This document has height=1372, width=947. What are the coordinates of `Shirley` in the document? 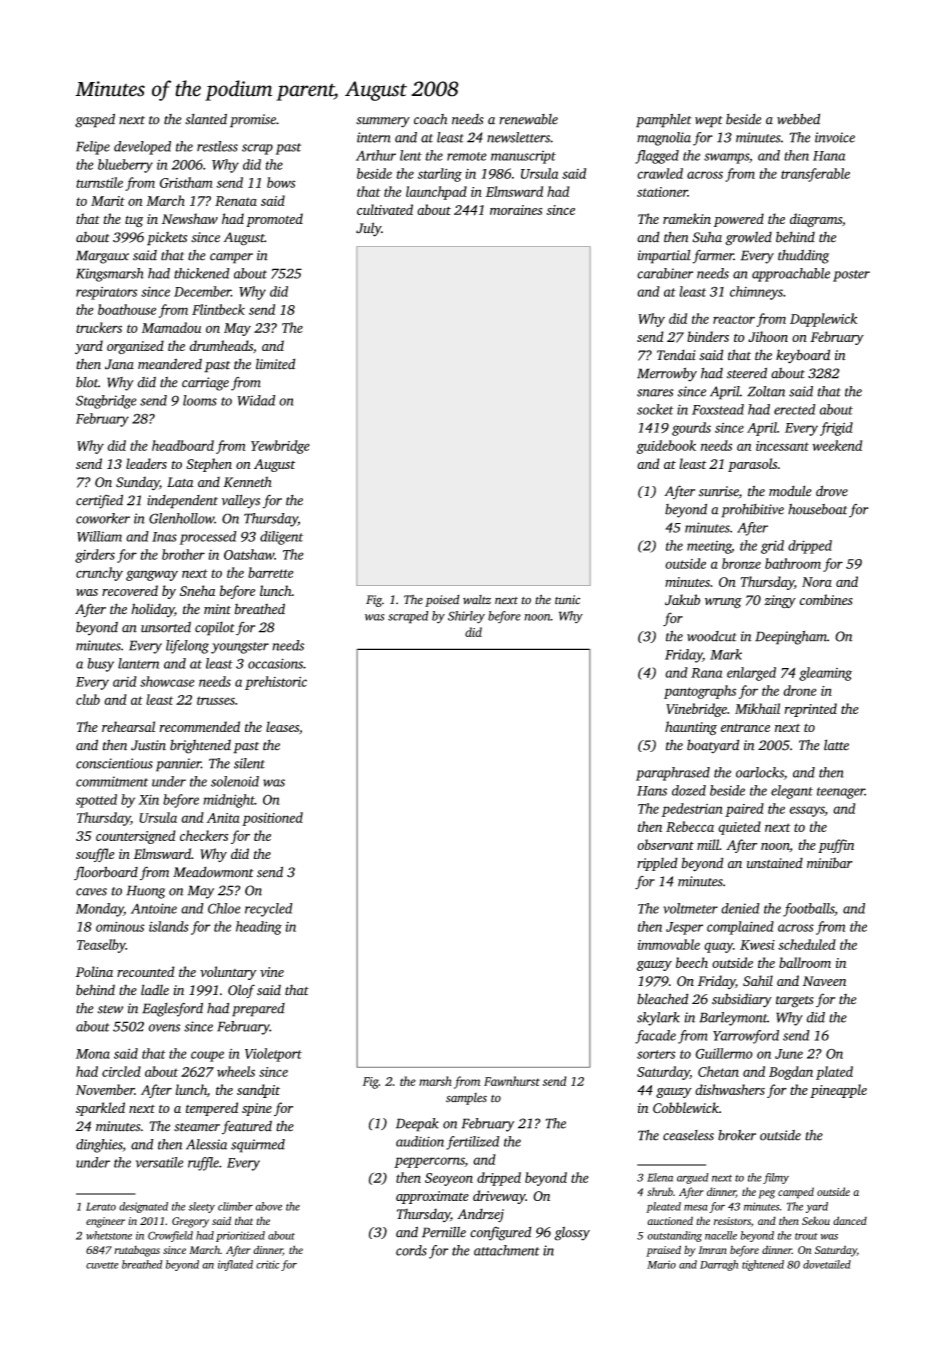 It's located at (466, 617).
